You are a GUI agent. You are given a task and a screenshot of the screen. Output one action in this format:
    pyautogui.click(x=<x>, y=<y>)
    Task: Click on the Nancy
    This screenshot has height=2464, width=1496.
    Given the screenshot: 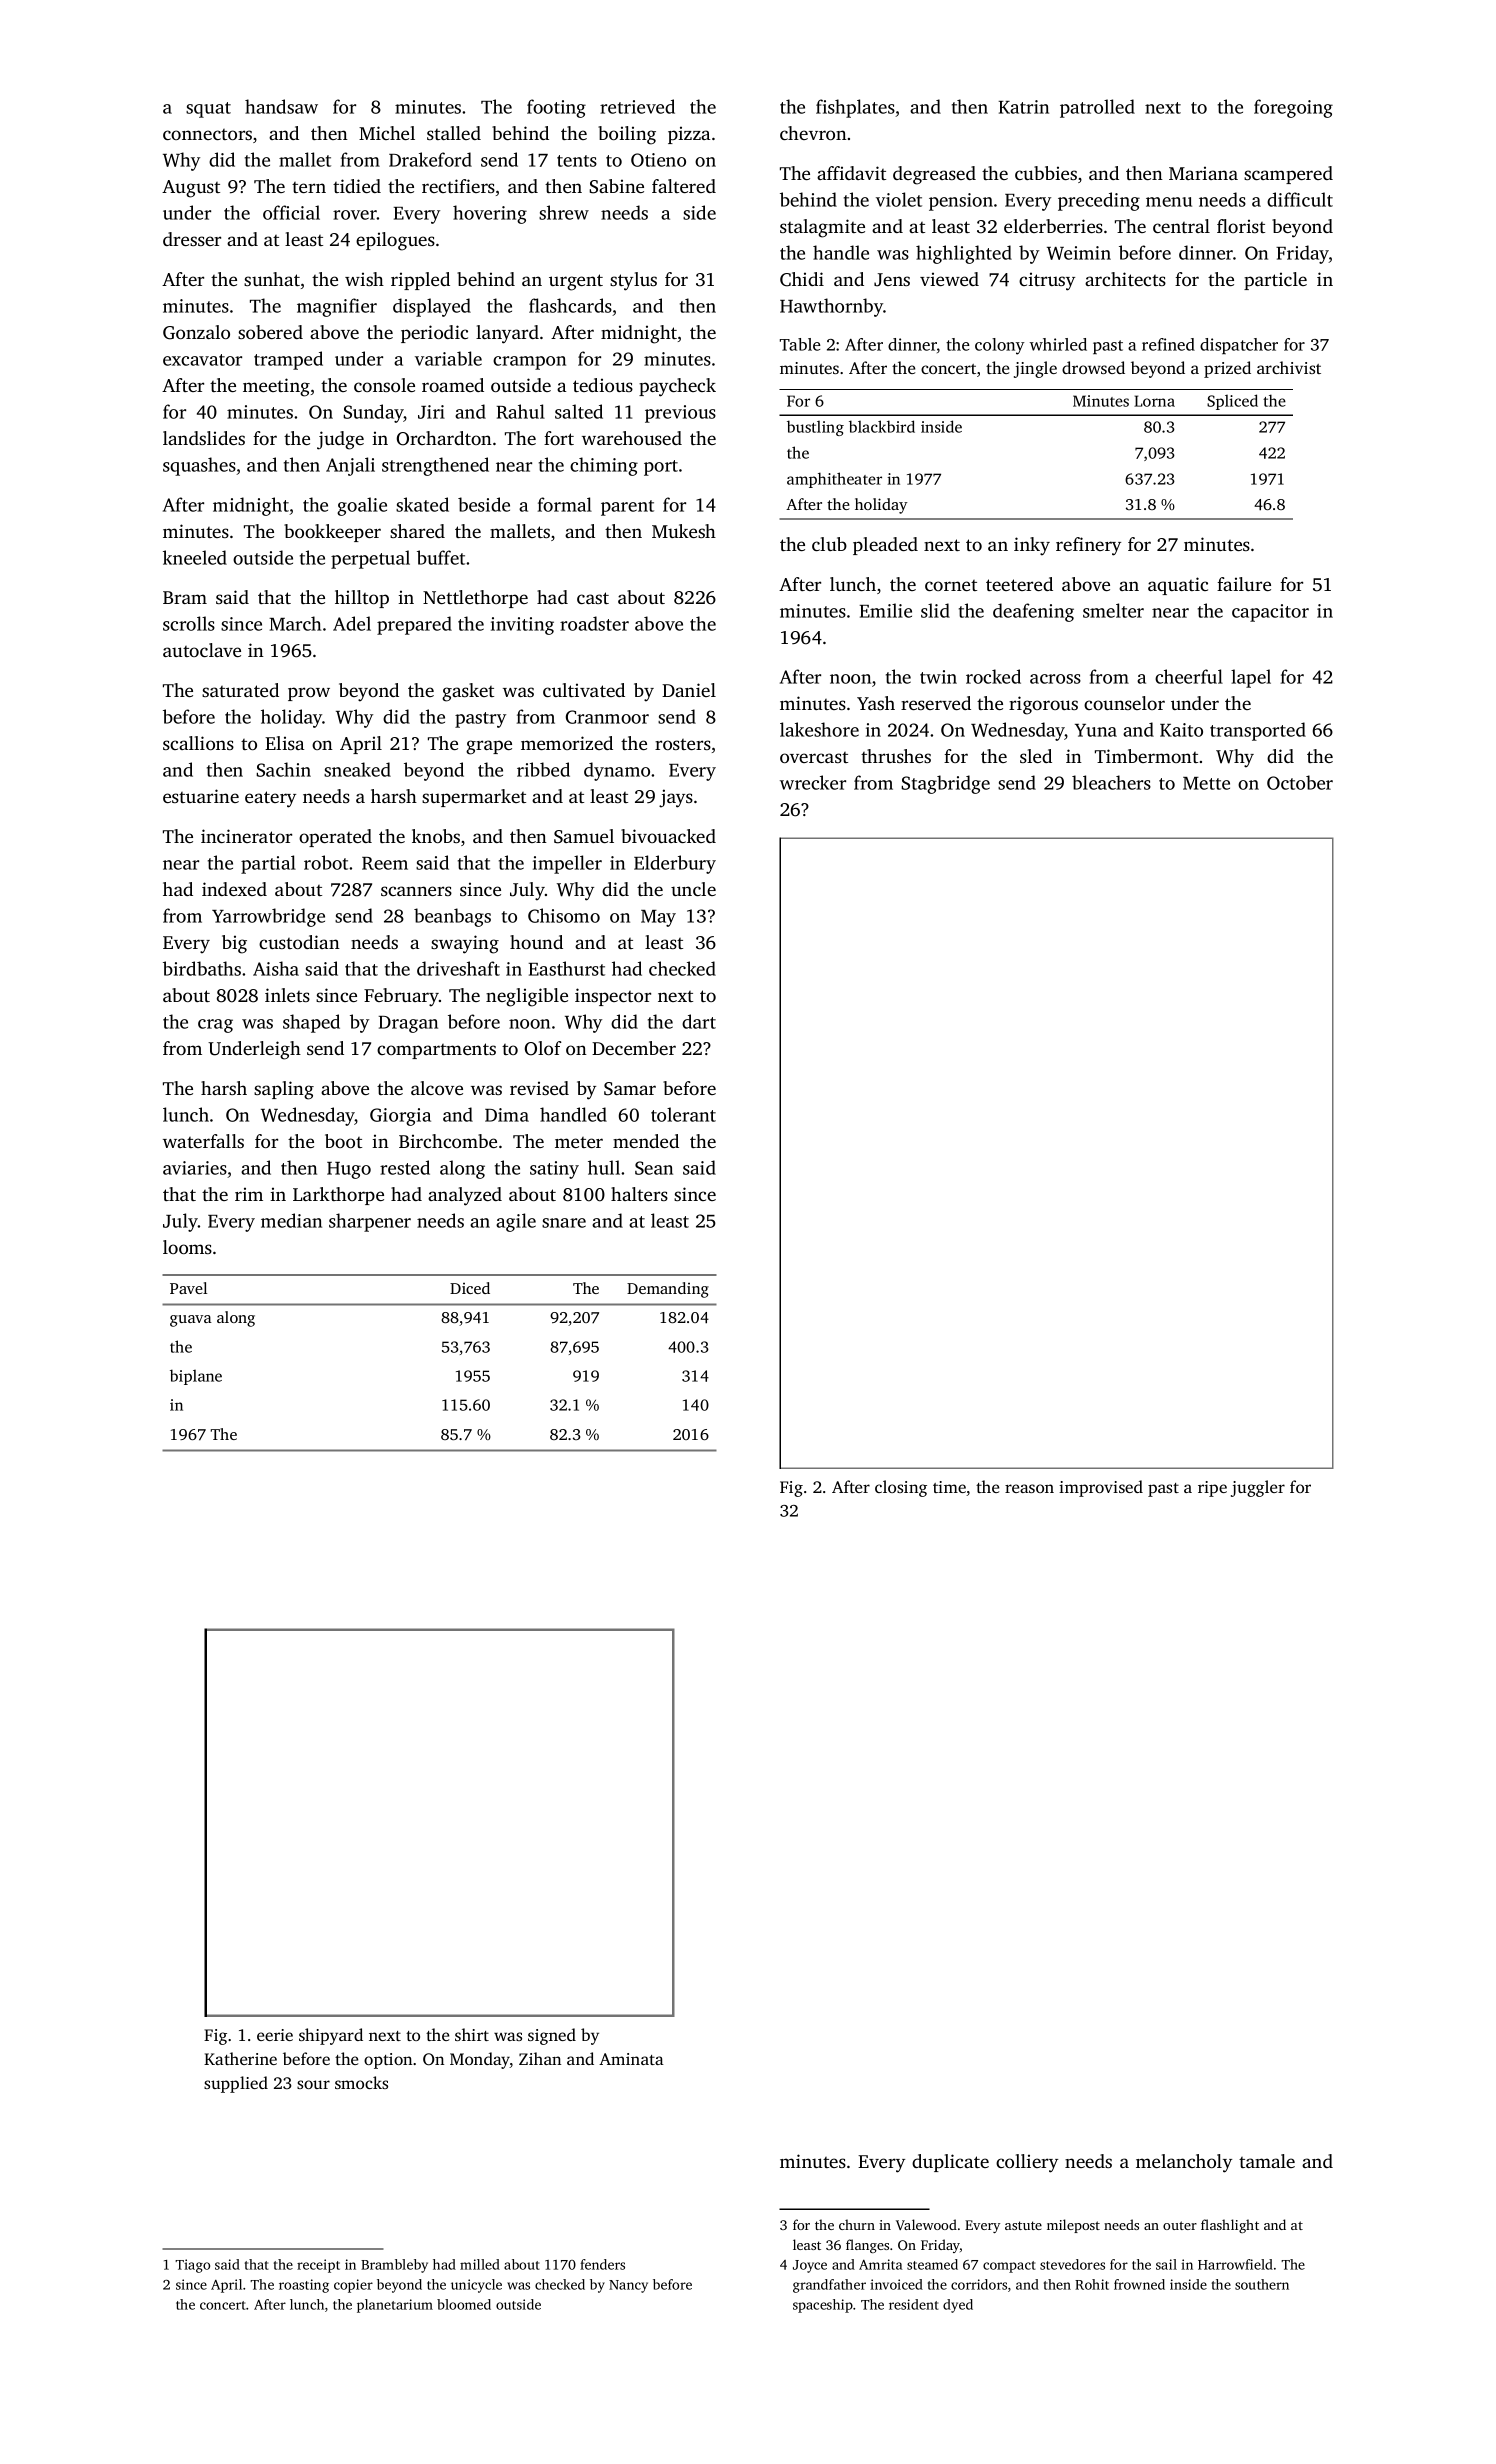 What is the action you would take?
    pyautogui.click(x=628, y=2286)
